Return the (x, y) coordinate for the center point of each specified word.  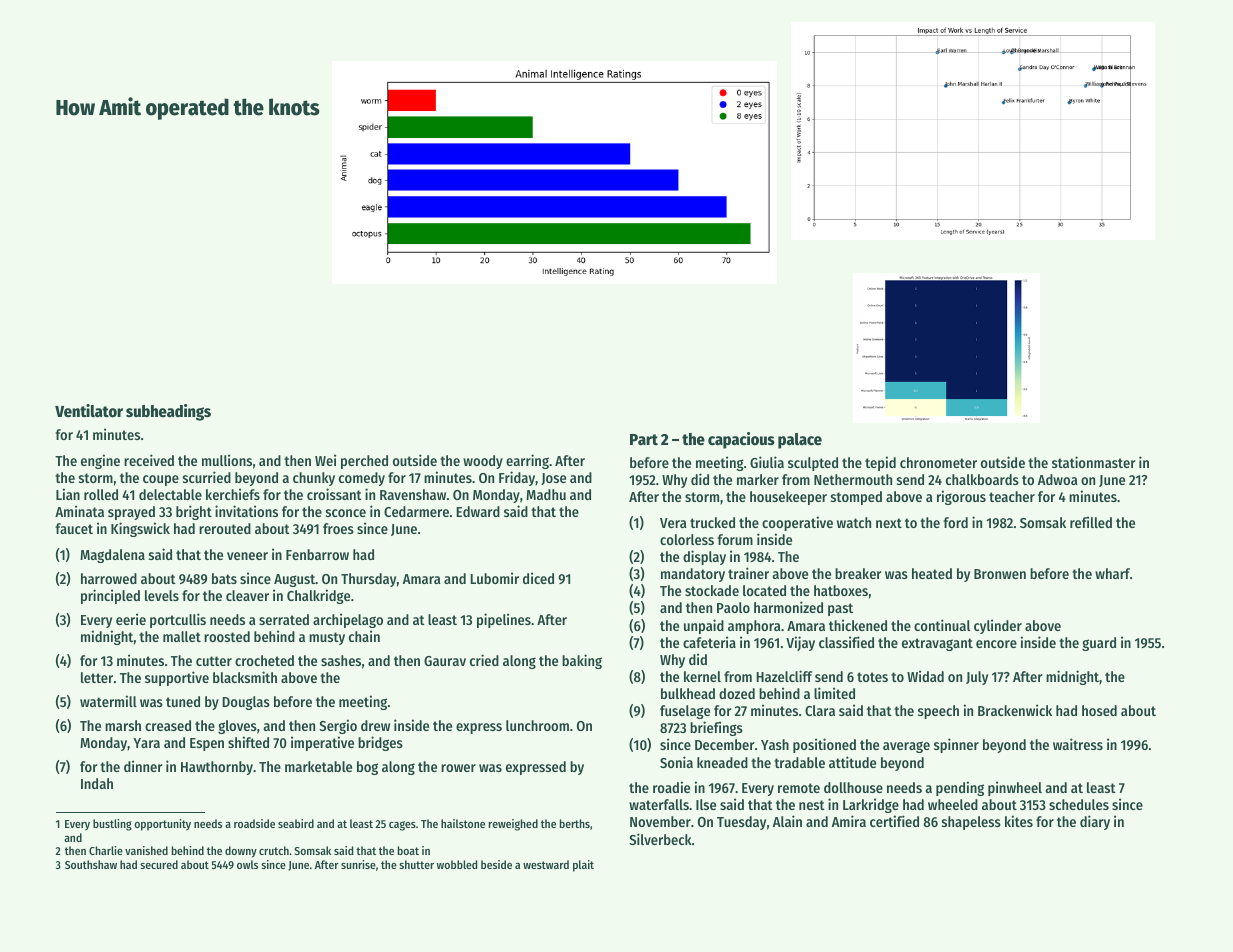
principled (110, 596)
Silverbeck (660, 839)
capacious (741, 440)
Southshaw (91, 864)
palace (800, 441)
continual (942, 625)
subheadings (168, 412)
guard (1099, 644)
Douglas (246, 703)
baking (582, 661)
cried (484, 660)
